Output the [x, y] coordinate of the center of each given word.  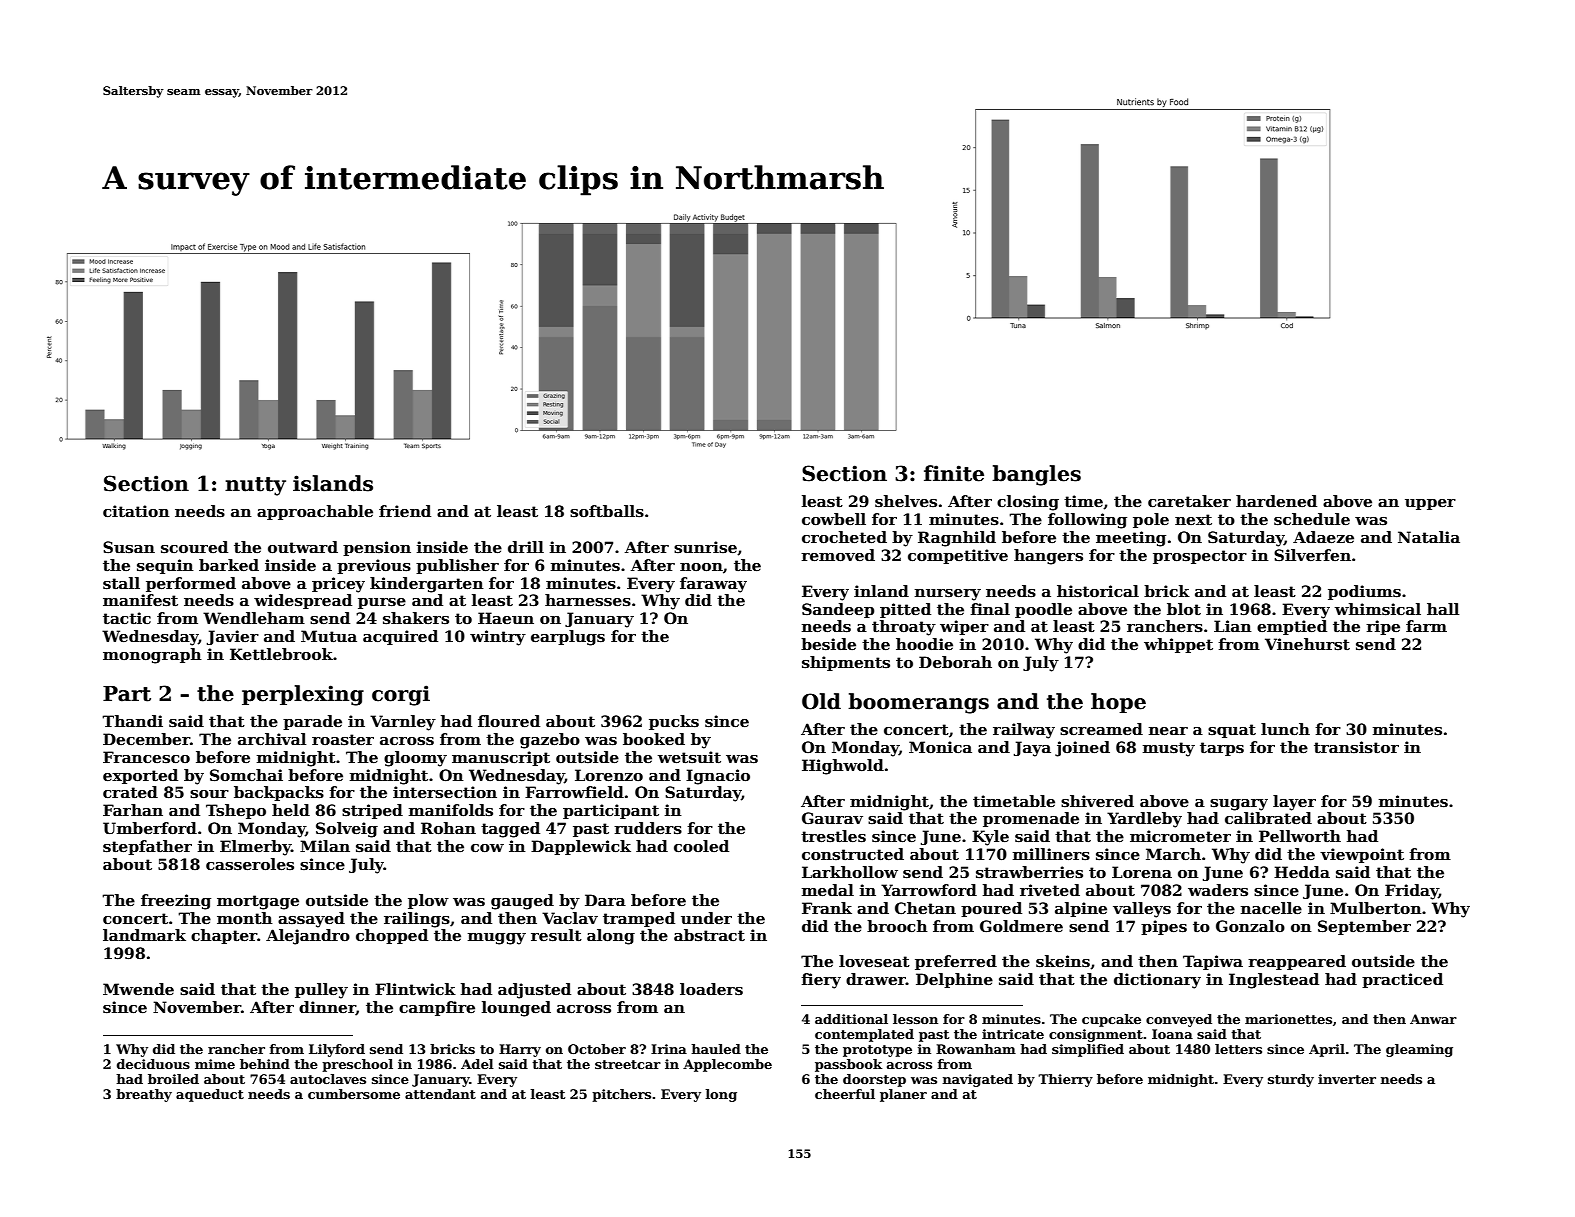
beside [828, 644]
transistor [1356, 747]
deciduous [153, 1064]
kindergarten [427, 585]
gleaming [1419, 1050]
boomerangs [918, 703]
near [1168, 731]
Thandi [132, 721]
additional [851, 1019]
